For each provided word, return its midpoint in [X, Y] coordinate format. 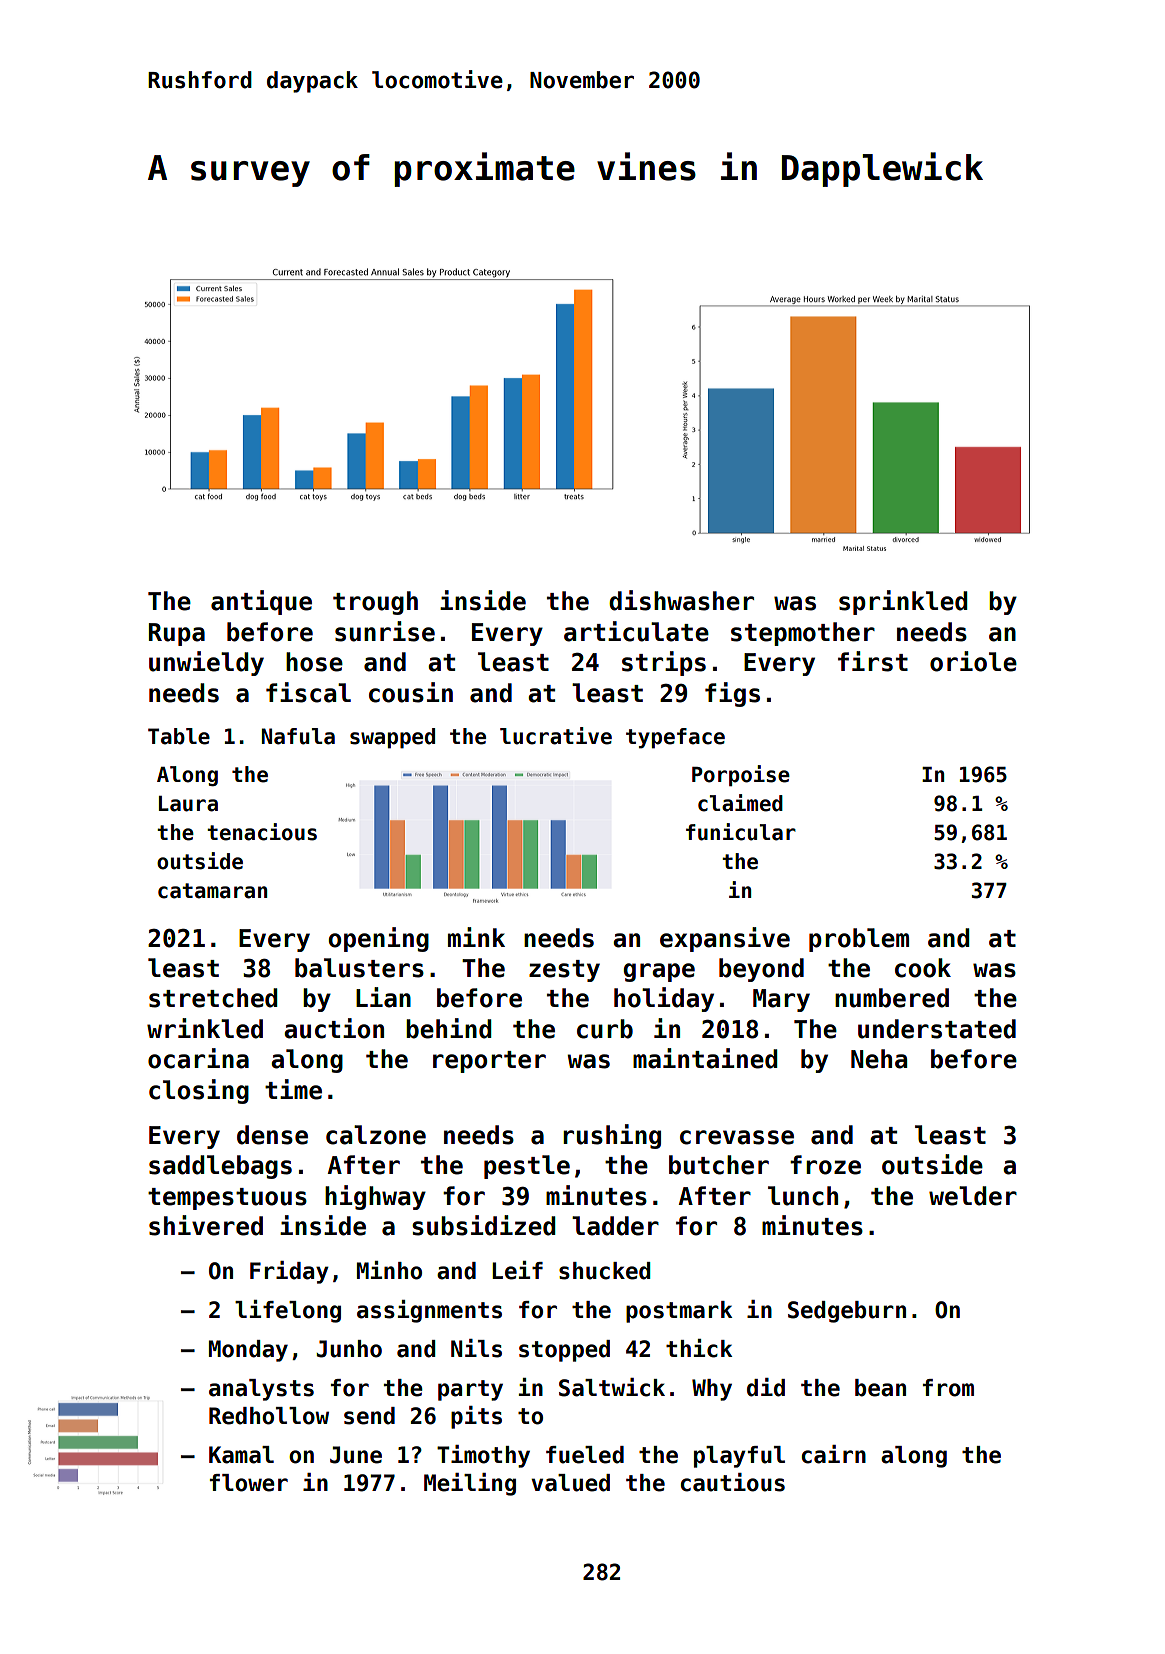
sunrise [385, 631]
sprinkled [903, 602]
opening [378, 939]
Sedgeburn [847, 1312]
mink [476, 937]
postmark [679, 1312]
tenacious [262, 832]
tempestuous [227, 1199]
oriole [973, 661]
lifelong [288, 1311]
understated [937, 1029]
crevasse [737, 1137]
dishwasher [681, 600]
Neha [879, 1059]
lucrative [556, 736]
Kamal [241, 1455]
